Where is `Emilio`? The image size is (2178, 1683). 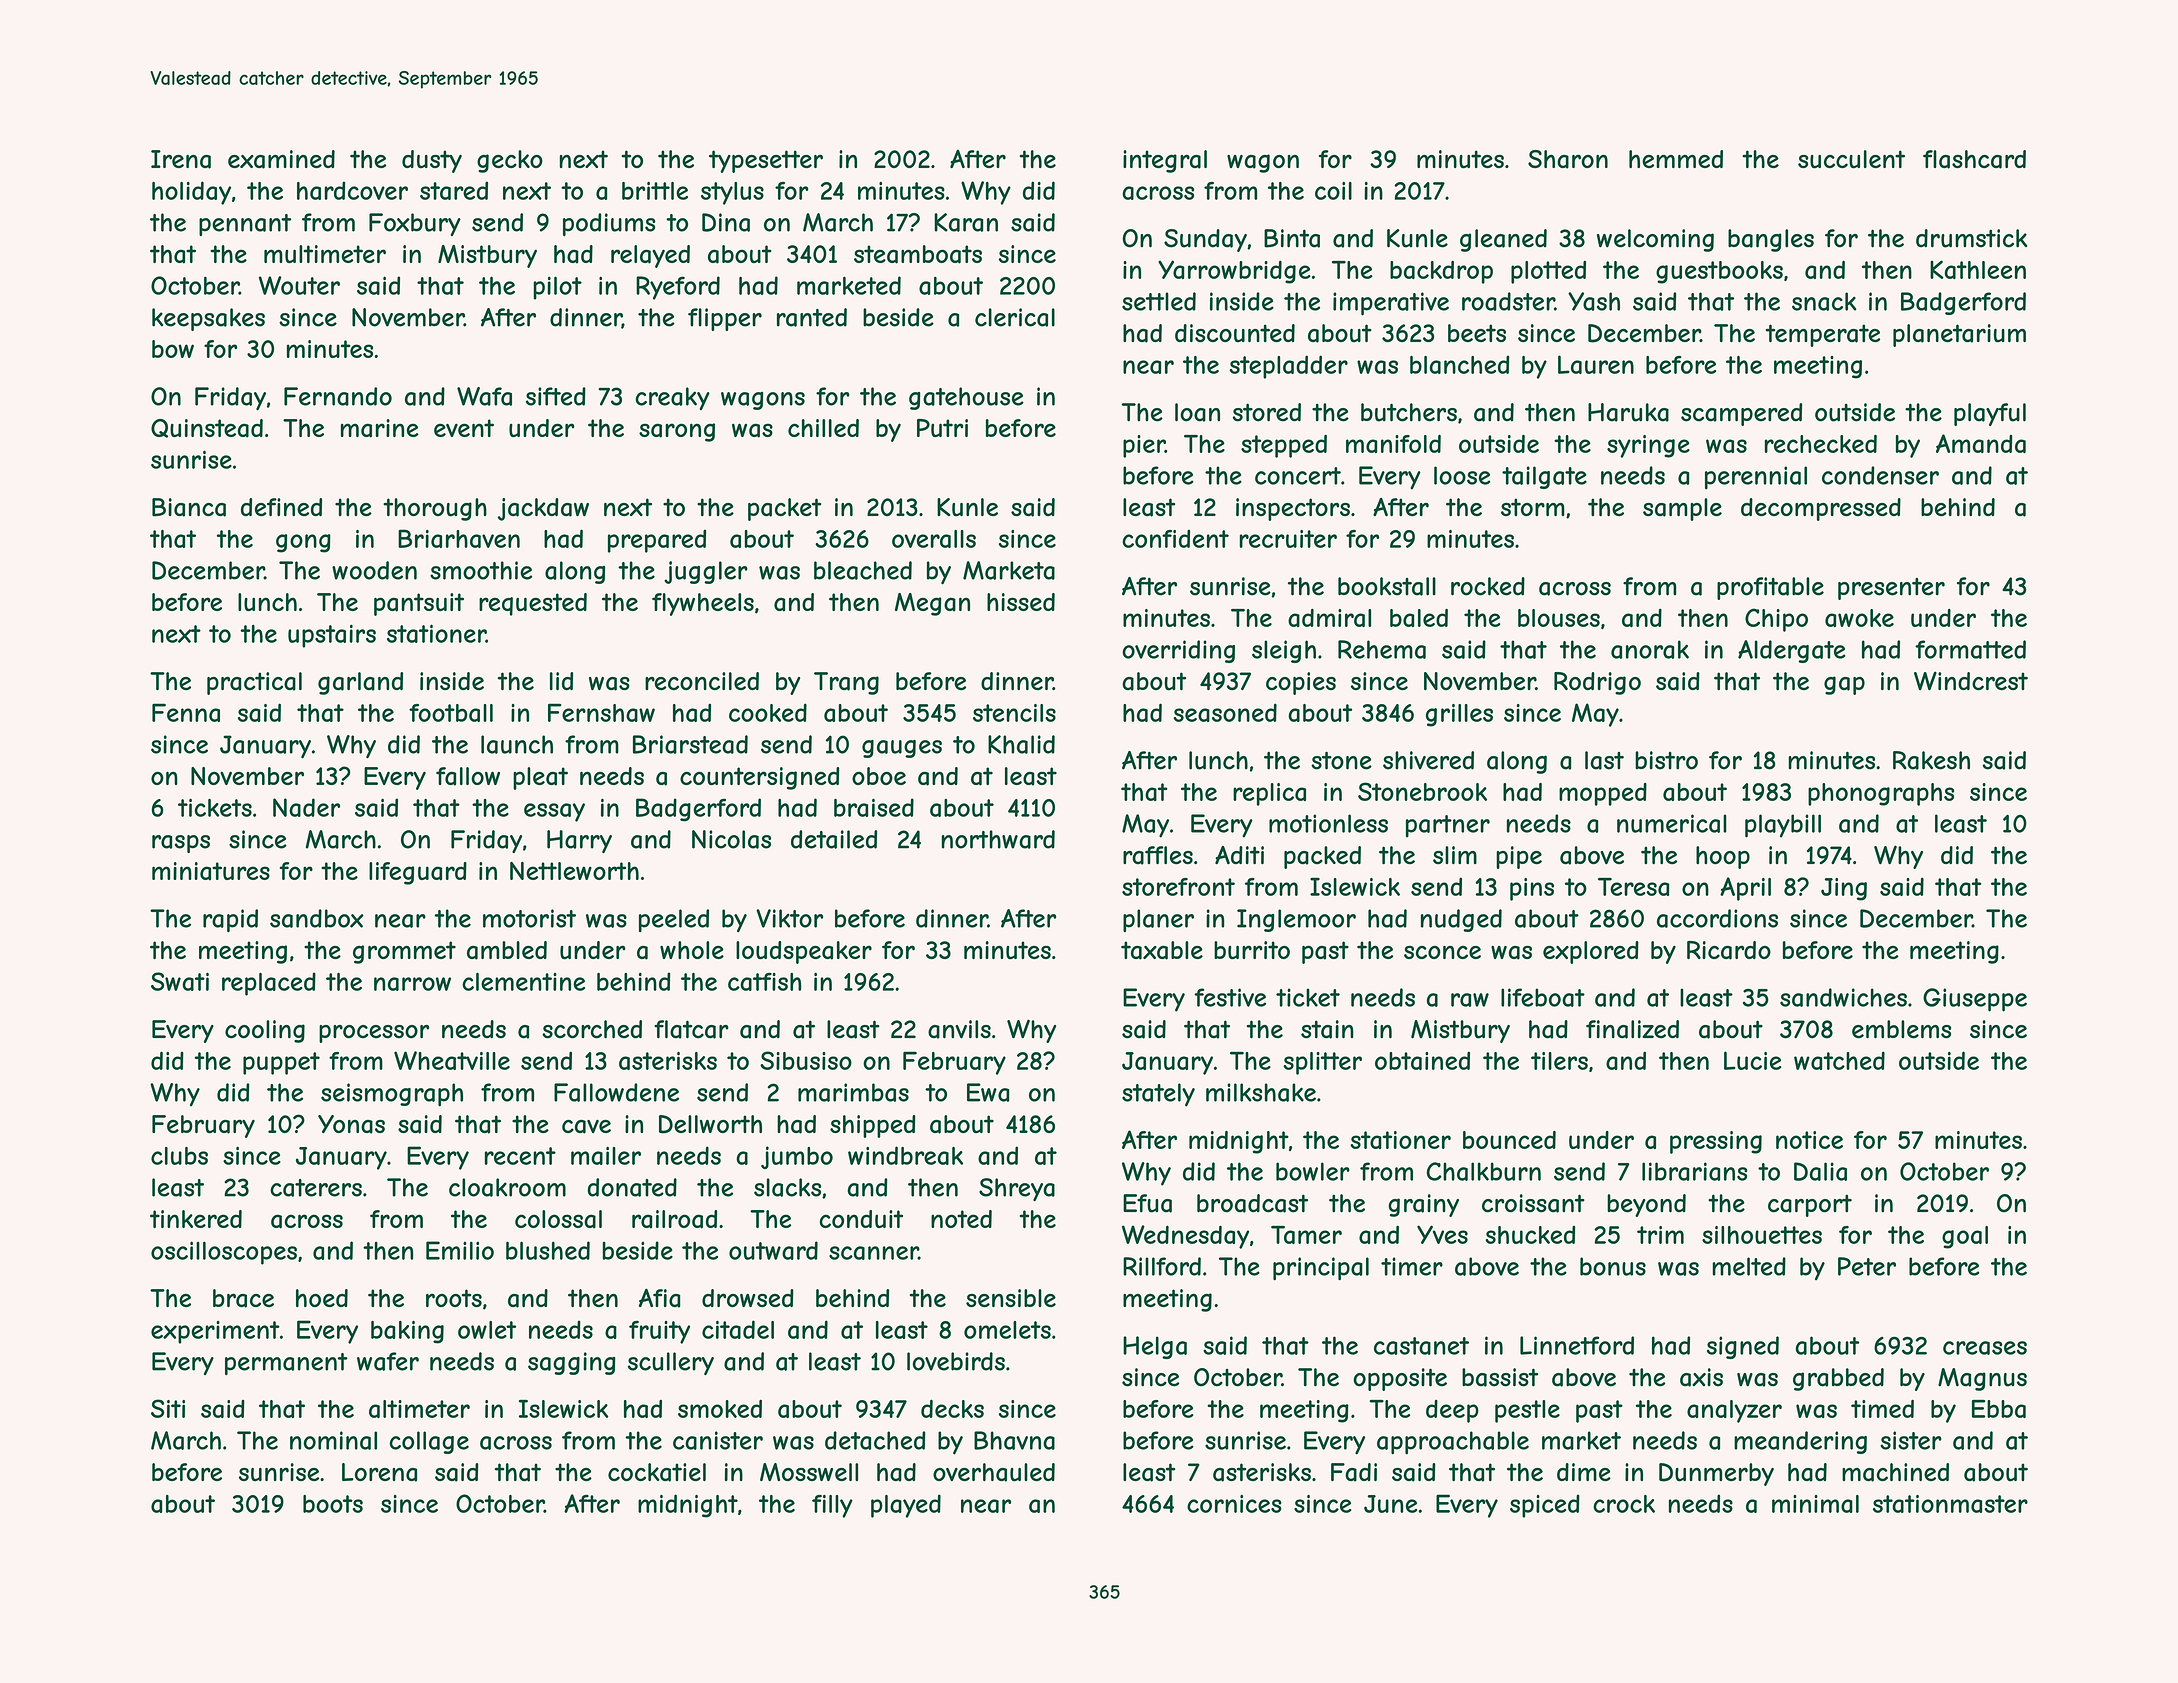
Emilio is located at coordinates (460, 1250).
